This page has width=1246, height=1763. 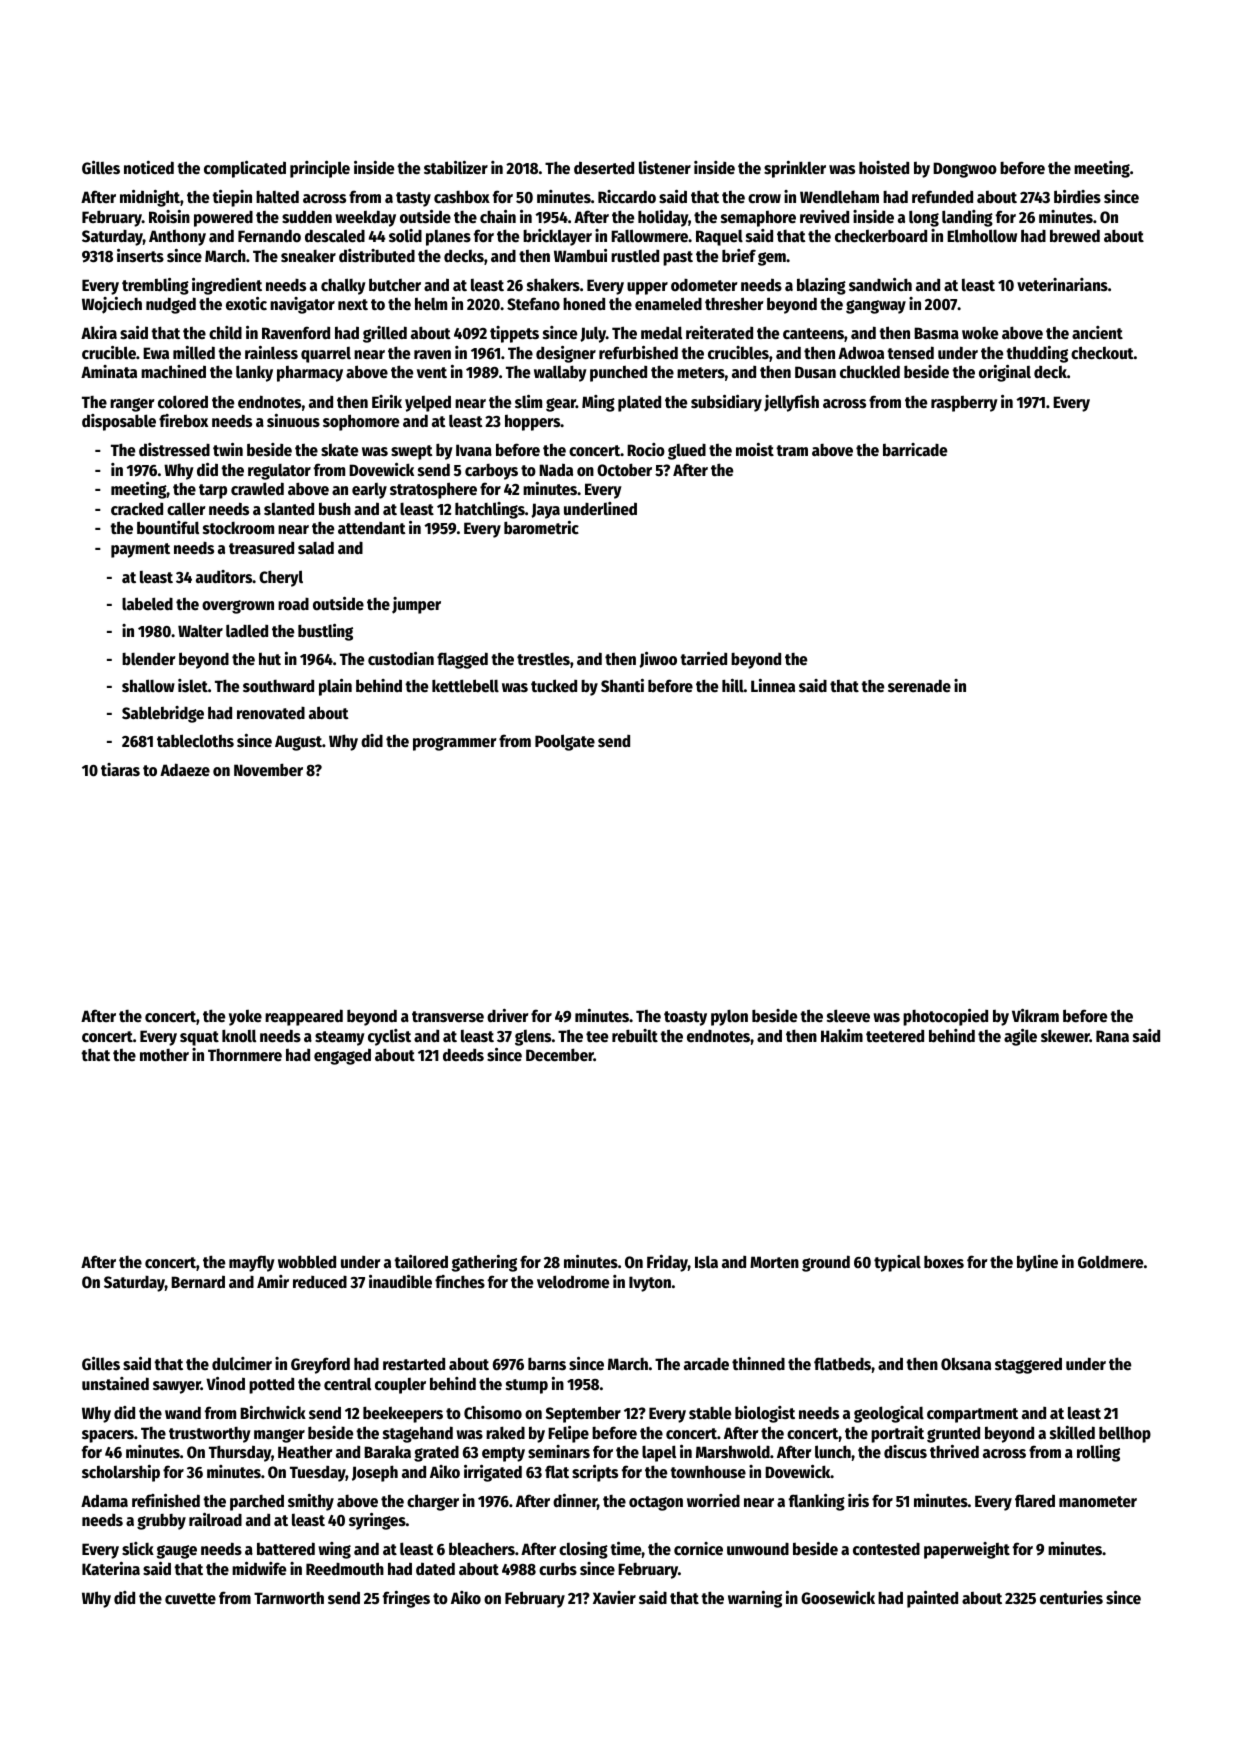 I want to click on birdies, so click(x=1077, y=197).
